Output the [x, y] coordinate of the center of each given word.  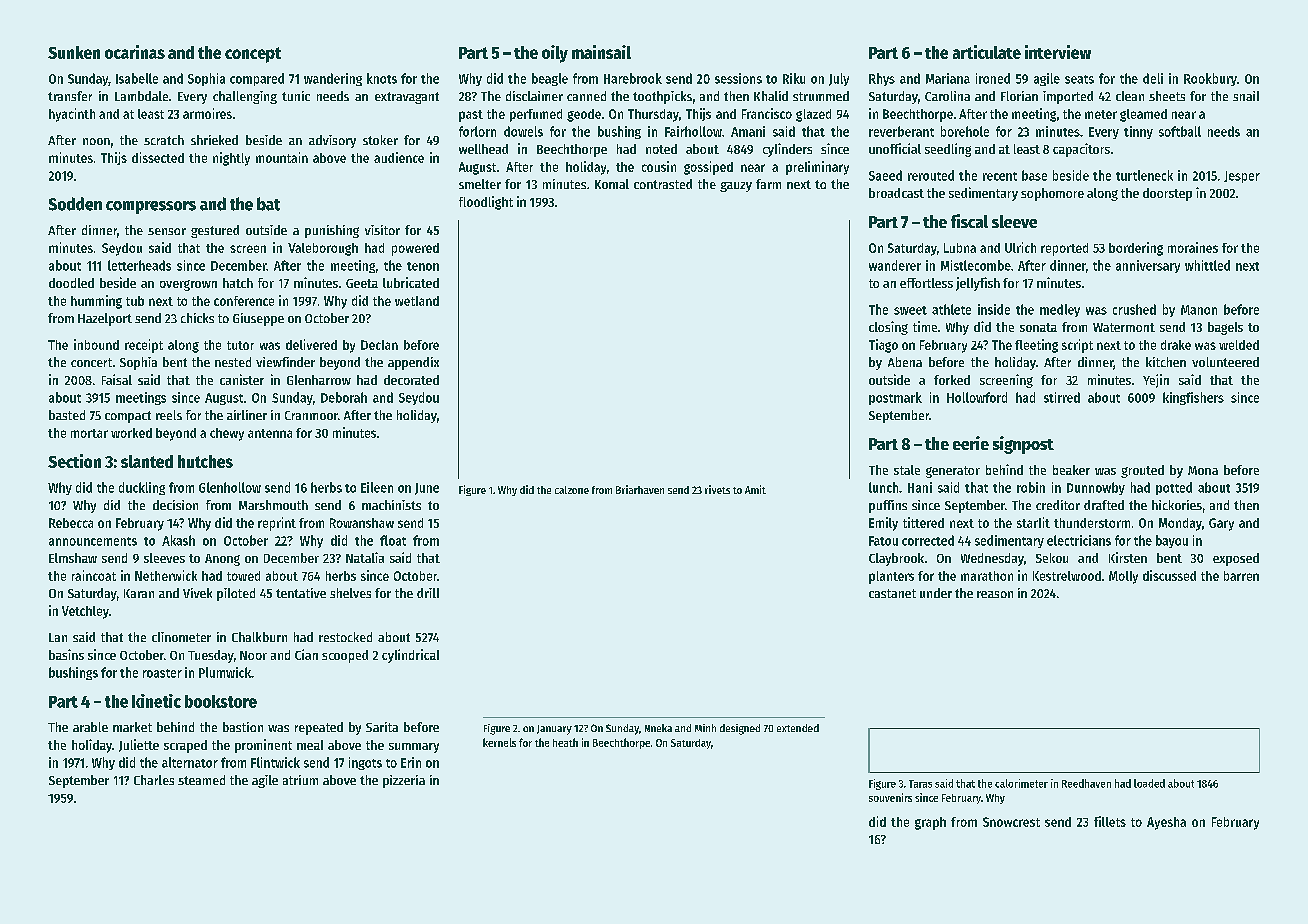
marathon [987, 576]
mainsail [601, 52]
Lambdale [141, 96]
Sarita [382, 727]
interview [1058, 52]
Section [74, 461]
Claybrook [896, 559]
